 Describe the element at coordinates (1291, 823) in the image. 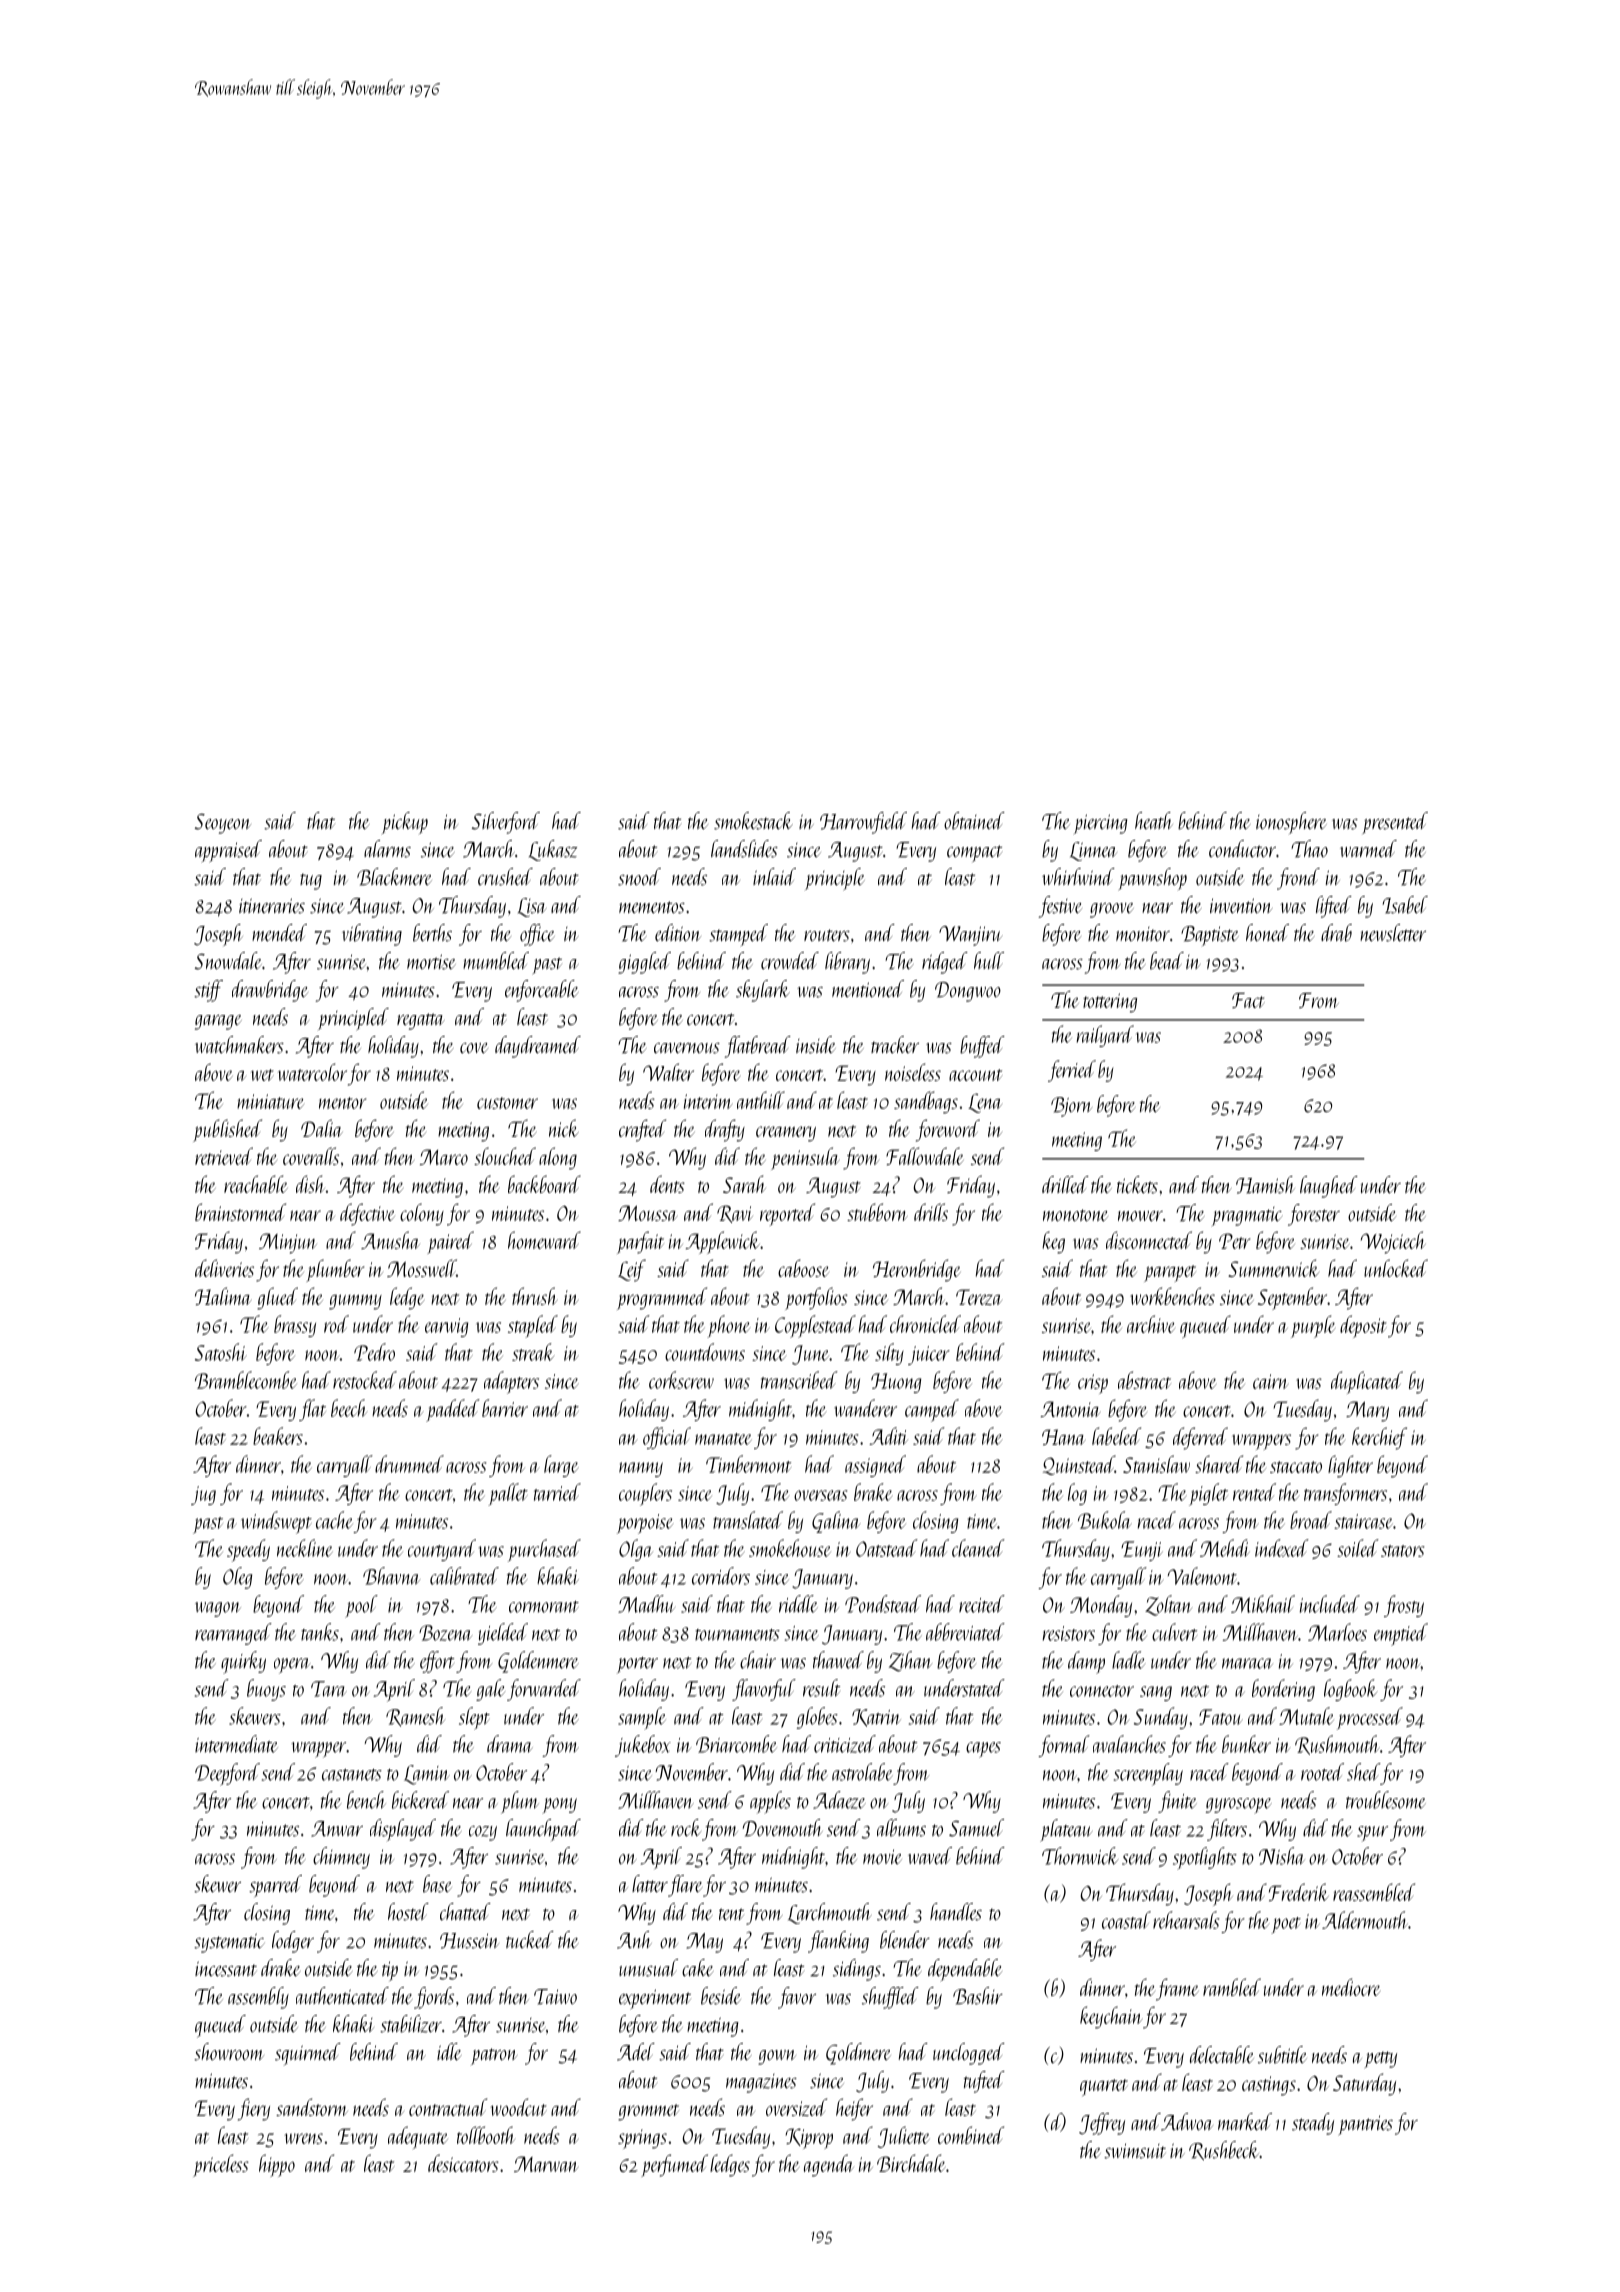

I see `ionosphere` at that location.
